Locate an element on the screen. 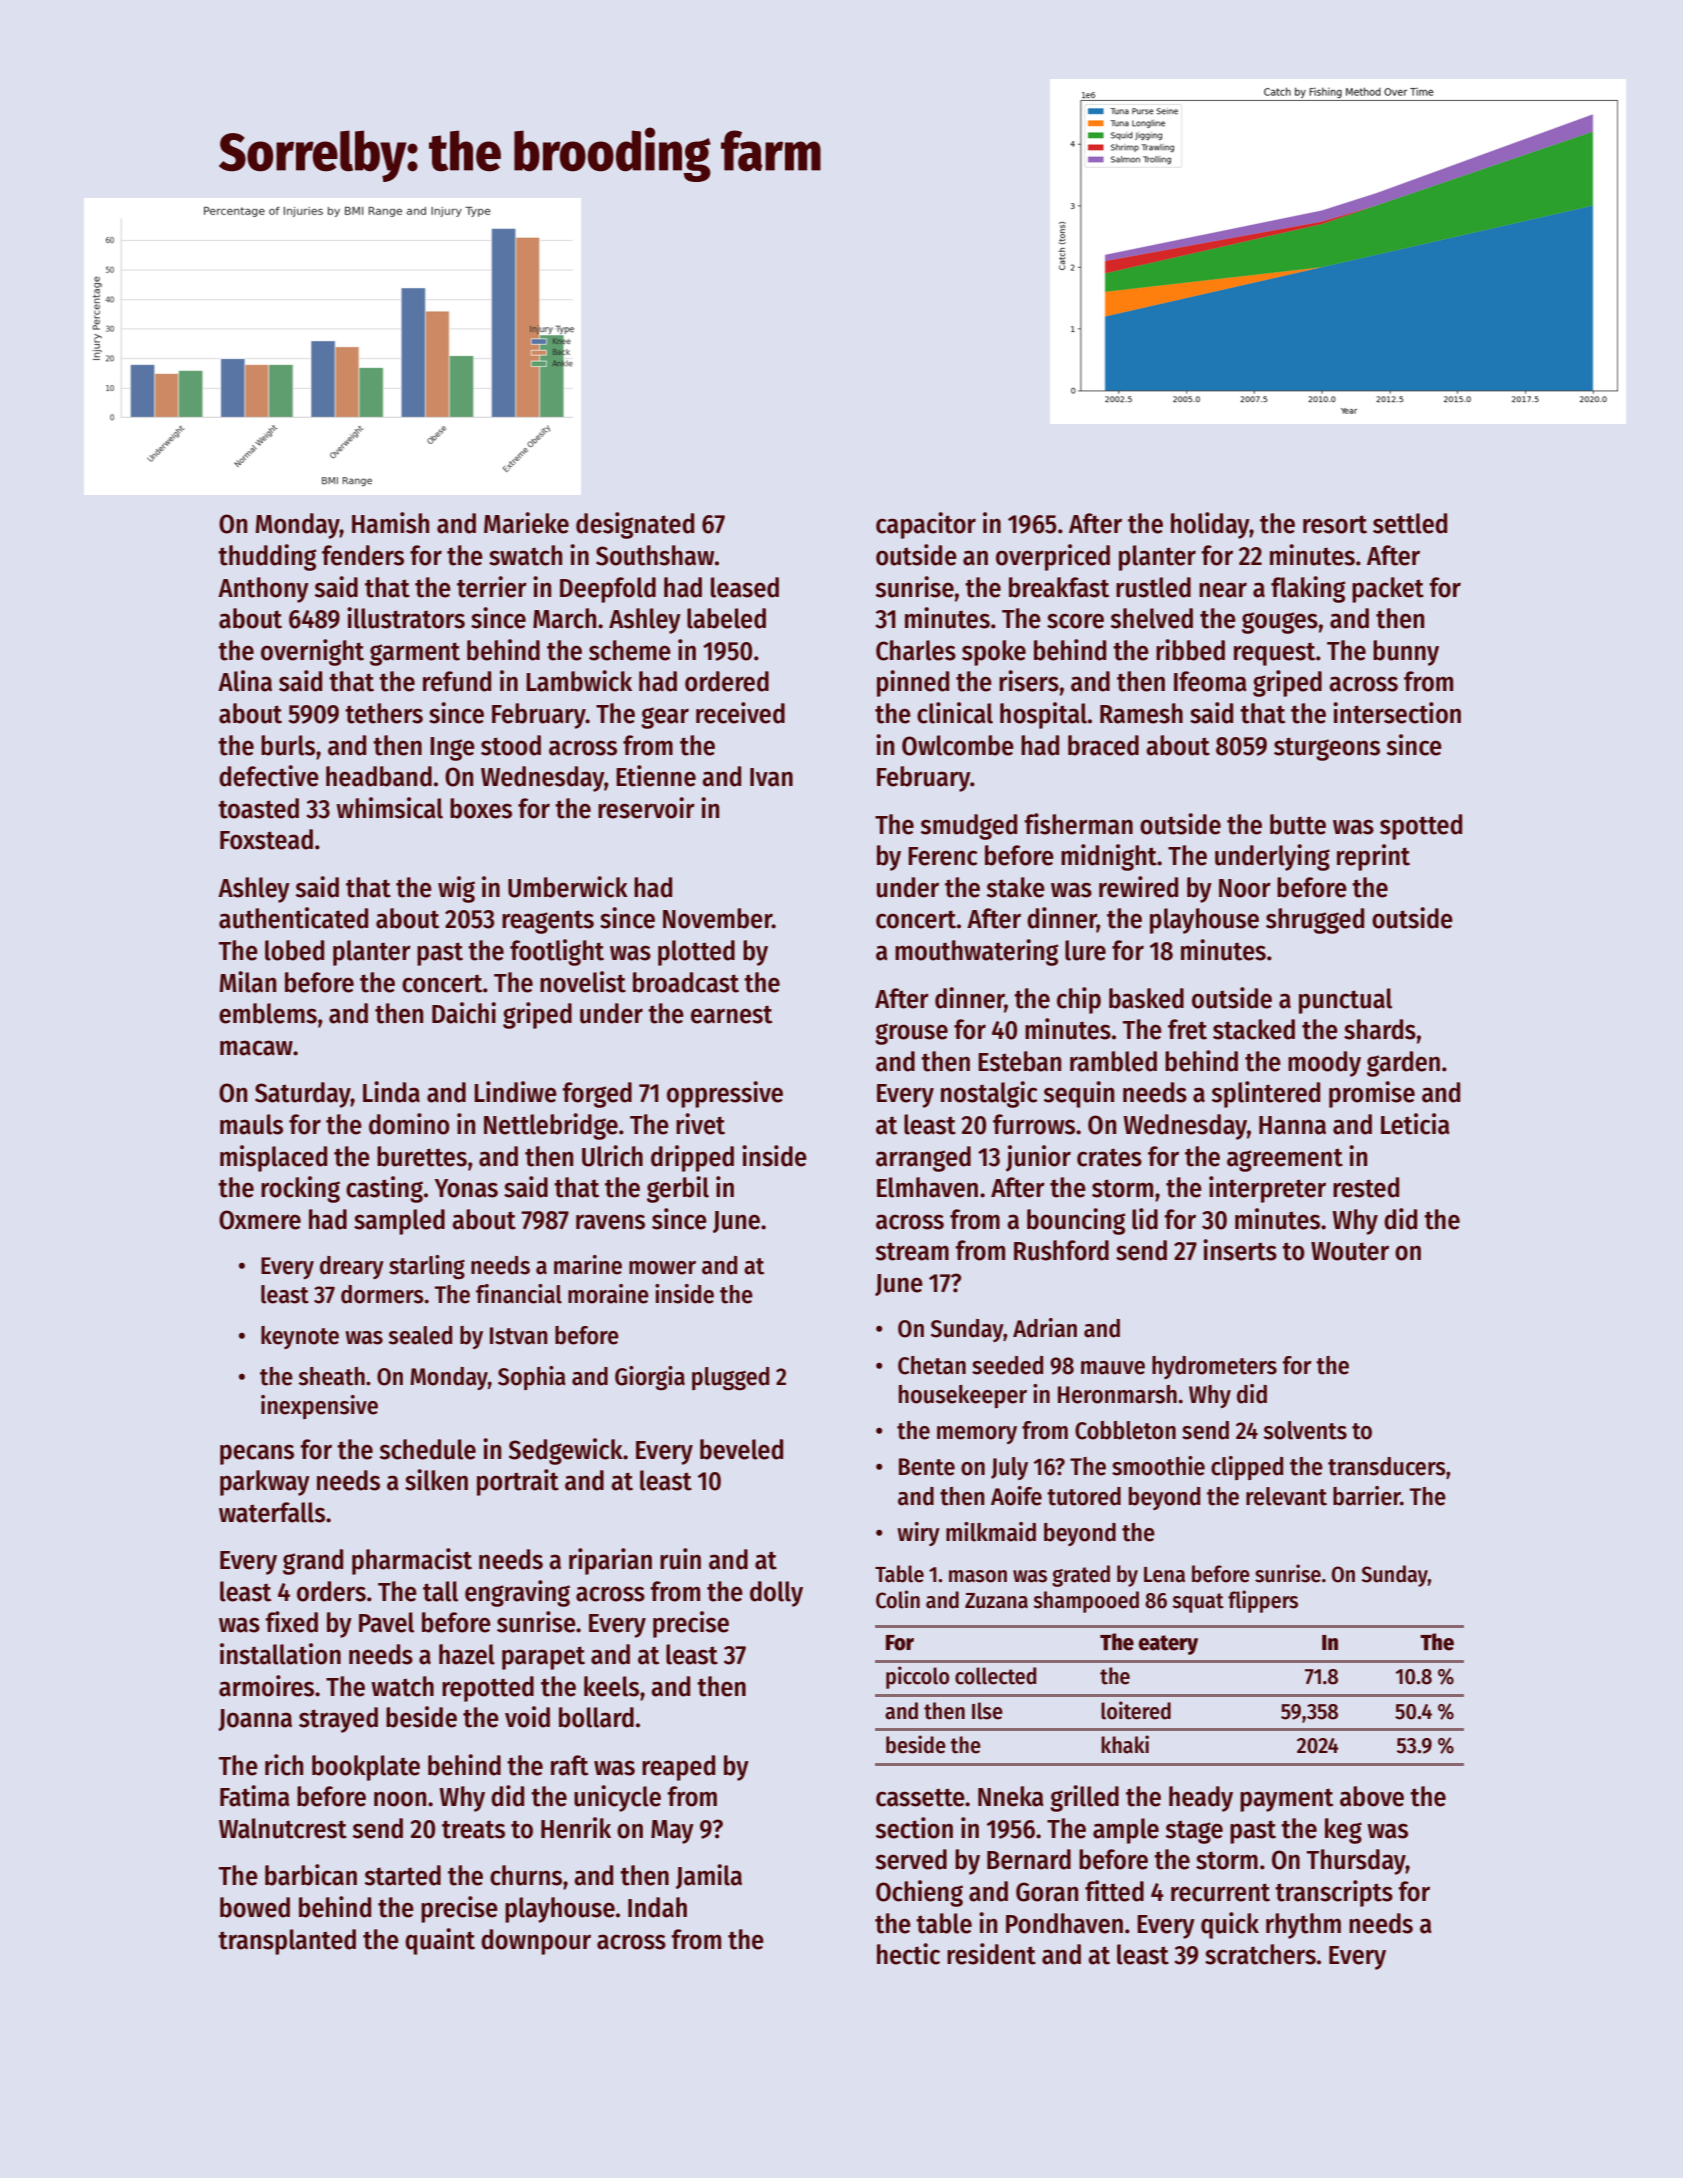  illustrators is located at coordinates (406, 618).
